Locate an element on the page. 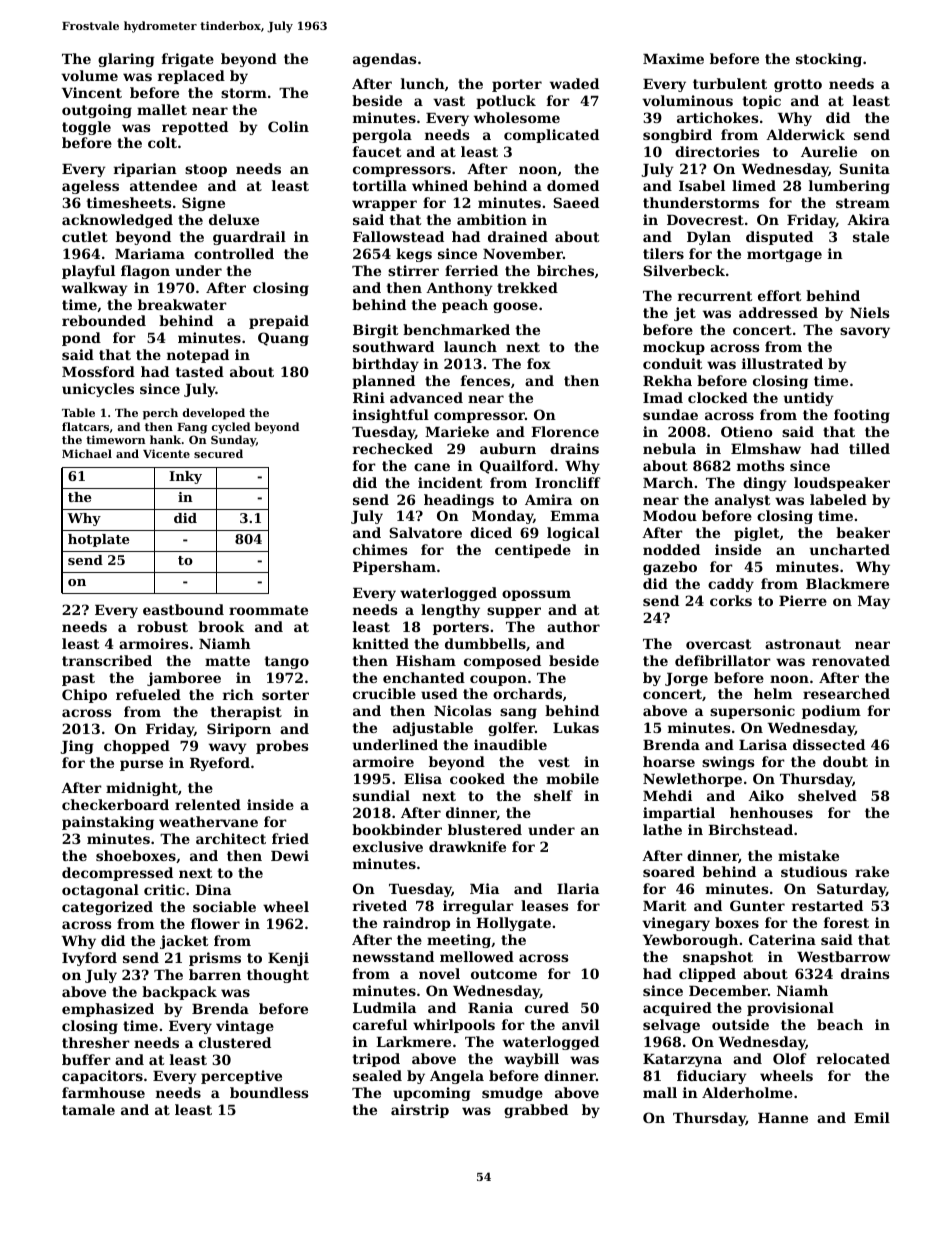 The image size is (952, 1233). cutlet is located at coordinates (85, 236).
